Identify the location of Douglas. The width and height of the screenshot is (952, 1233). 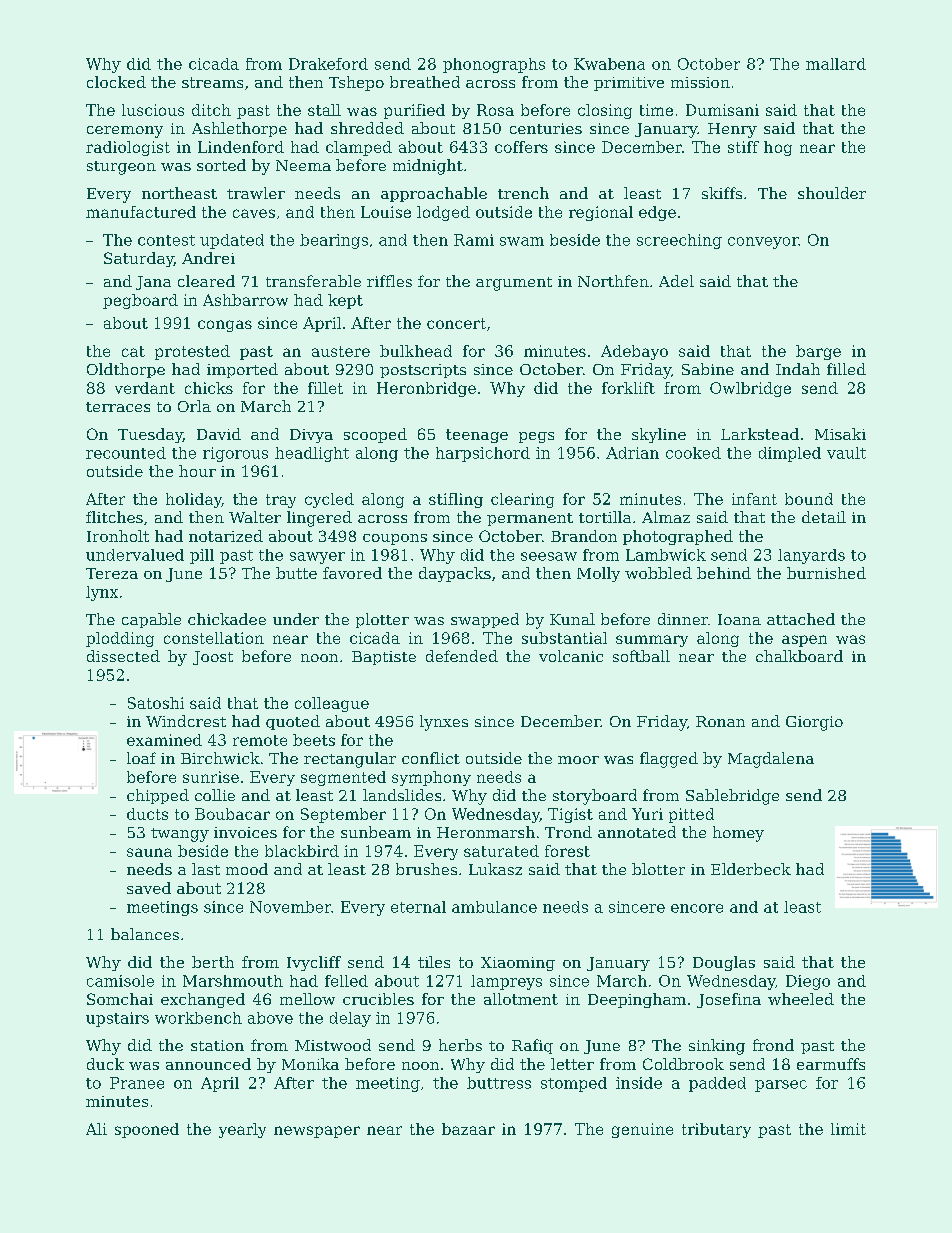
(724, 963).
